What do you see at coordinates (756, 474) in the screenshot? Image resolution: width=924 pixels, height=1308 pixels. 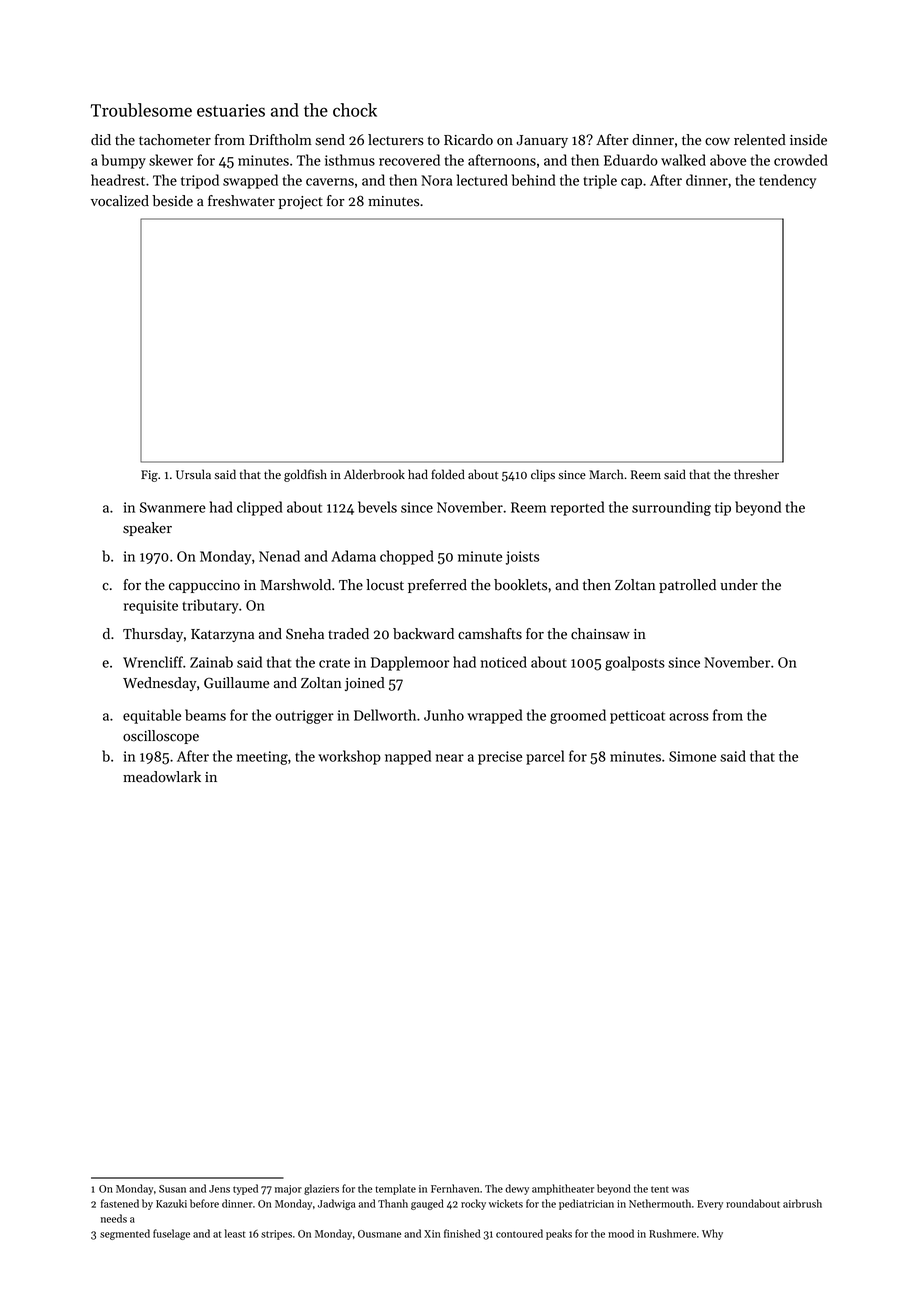 I see `thresher` at bounding box center [756, 474].
